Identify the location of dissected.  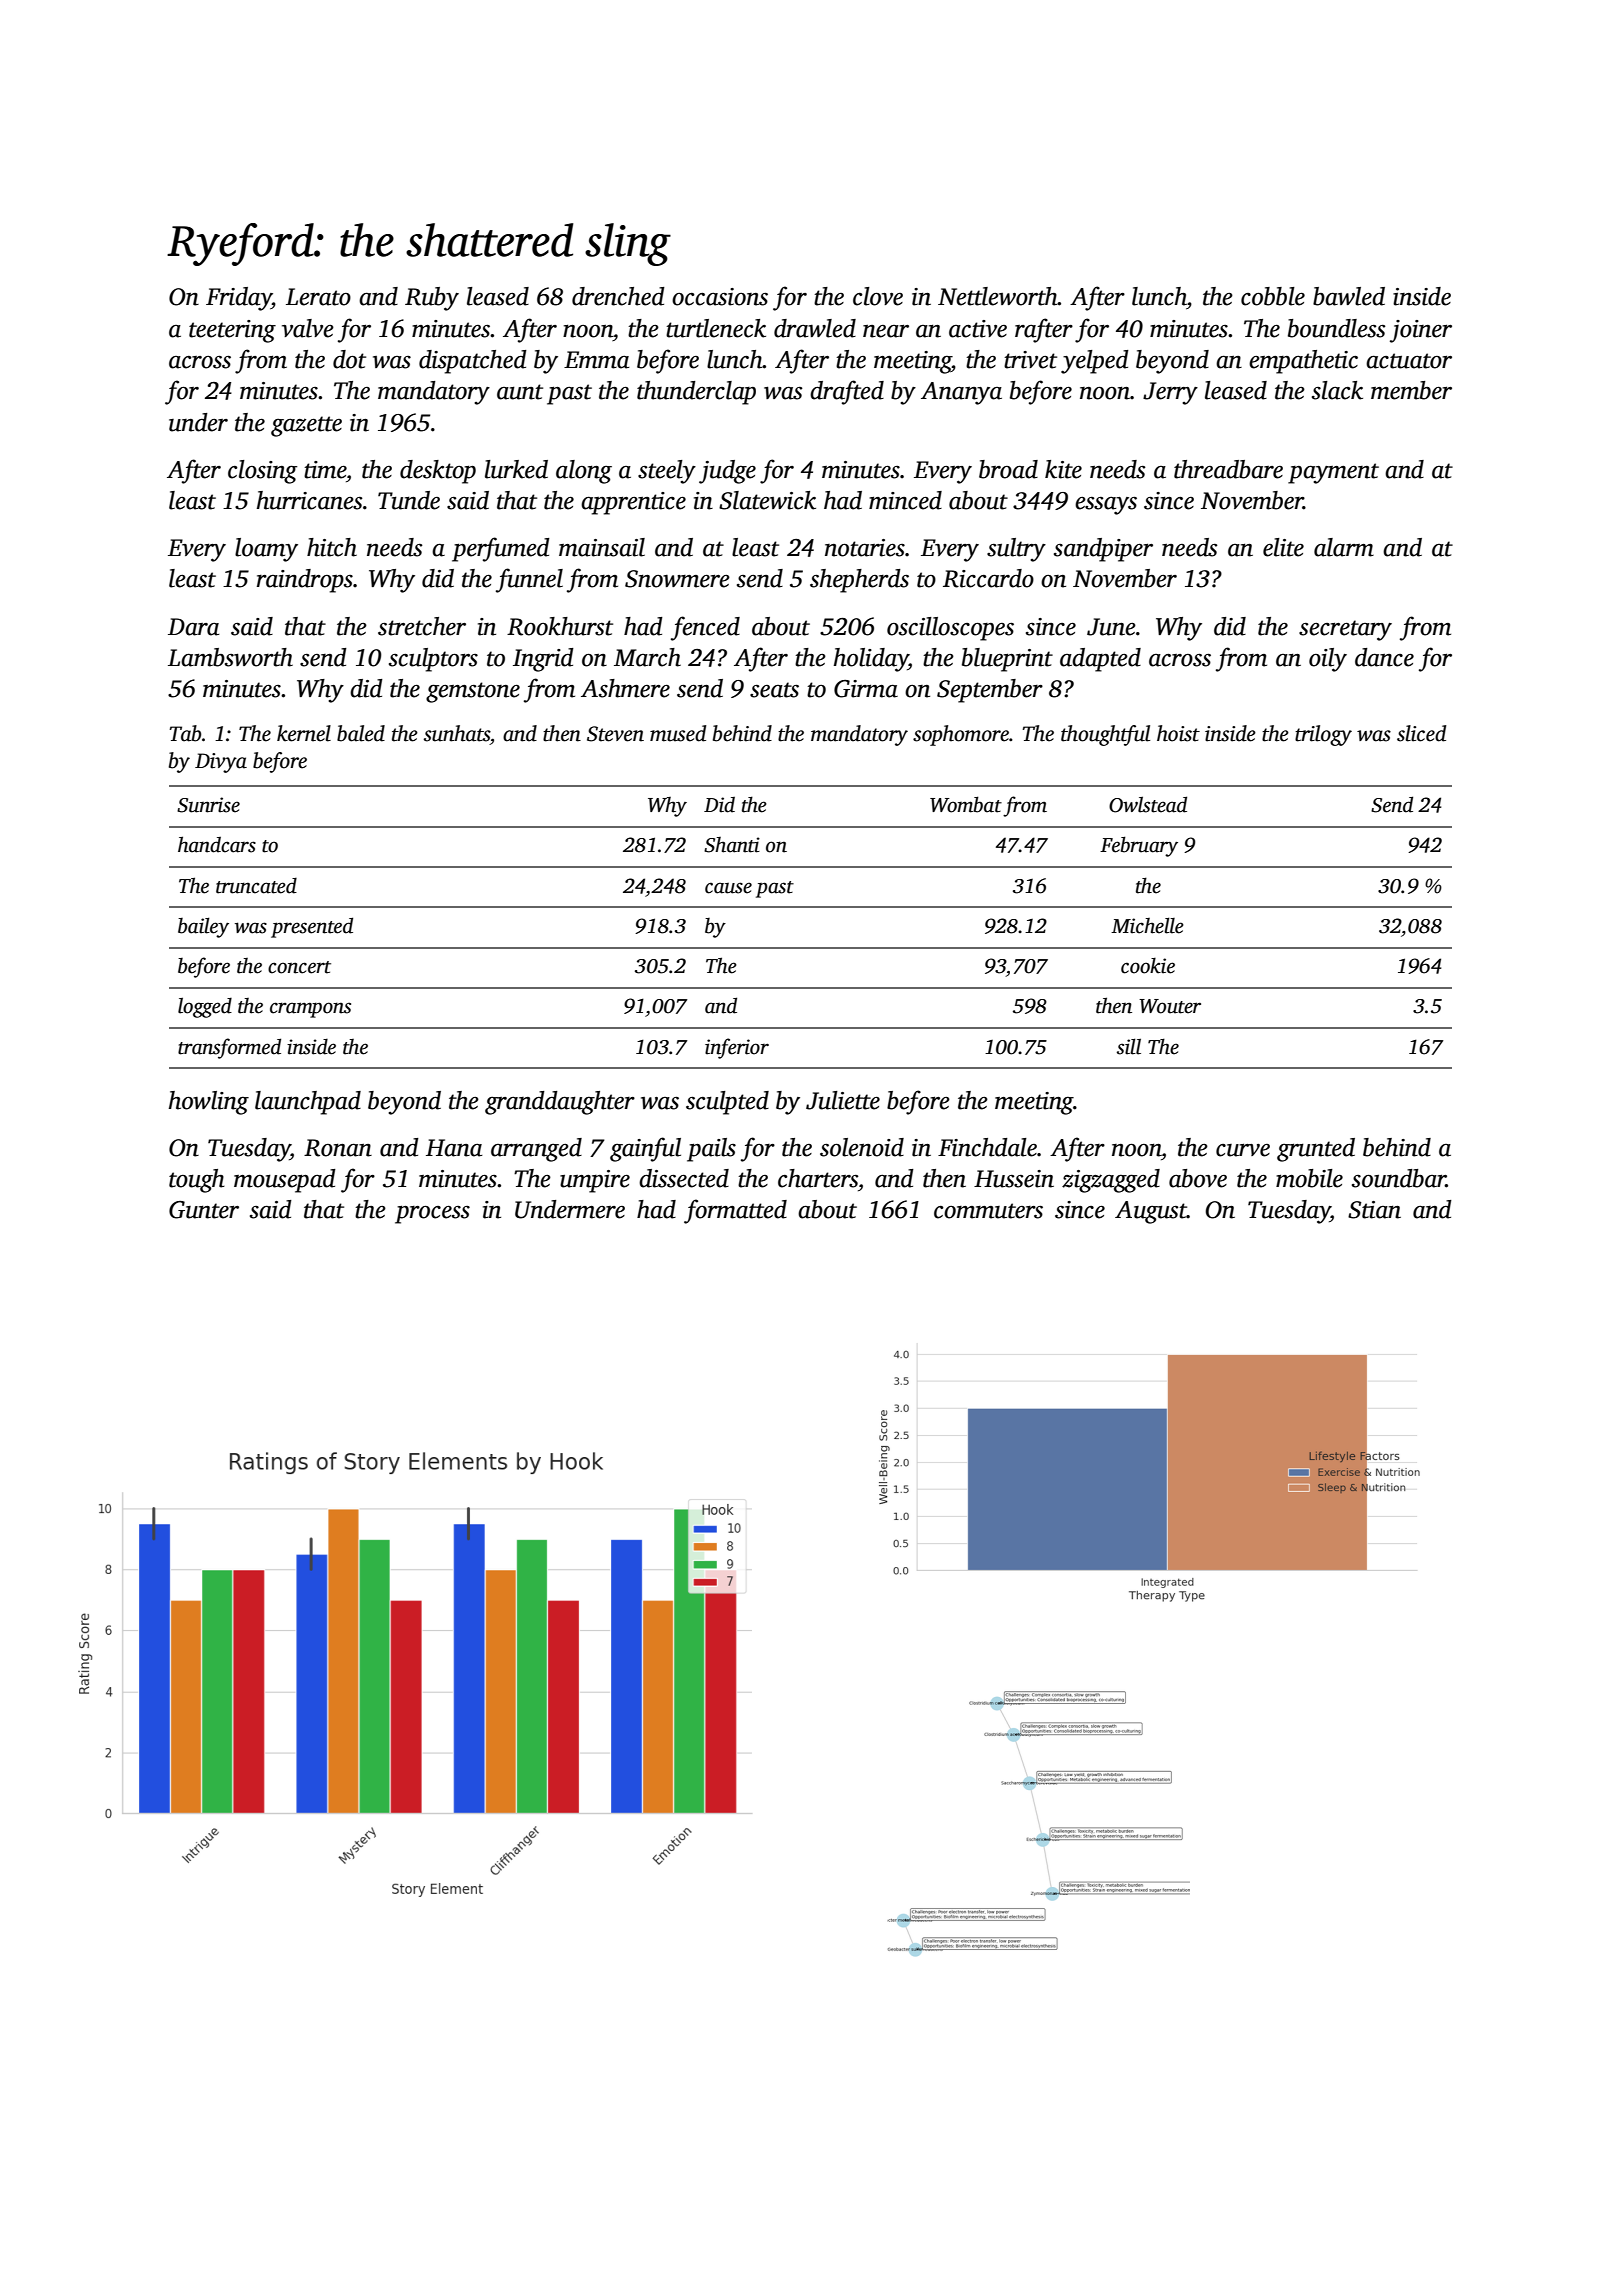
(684, 1178).
